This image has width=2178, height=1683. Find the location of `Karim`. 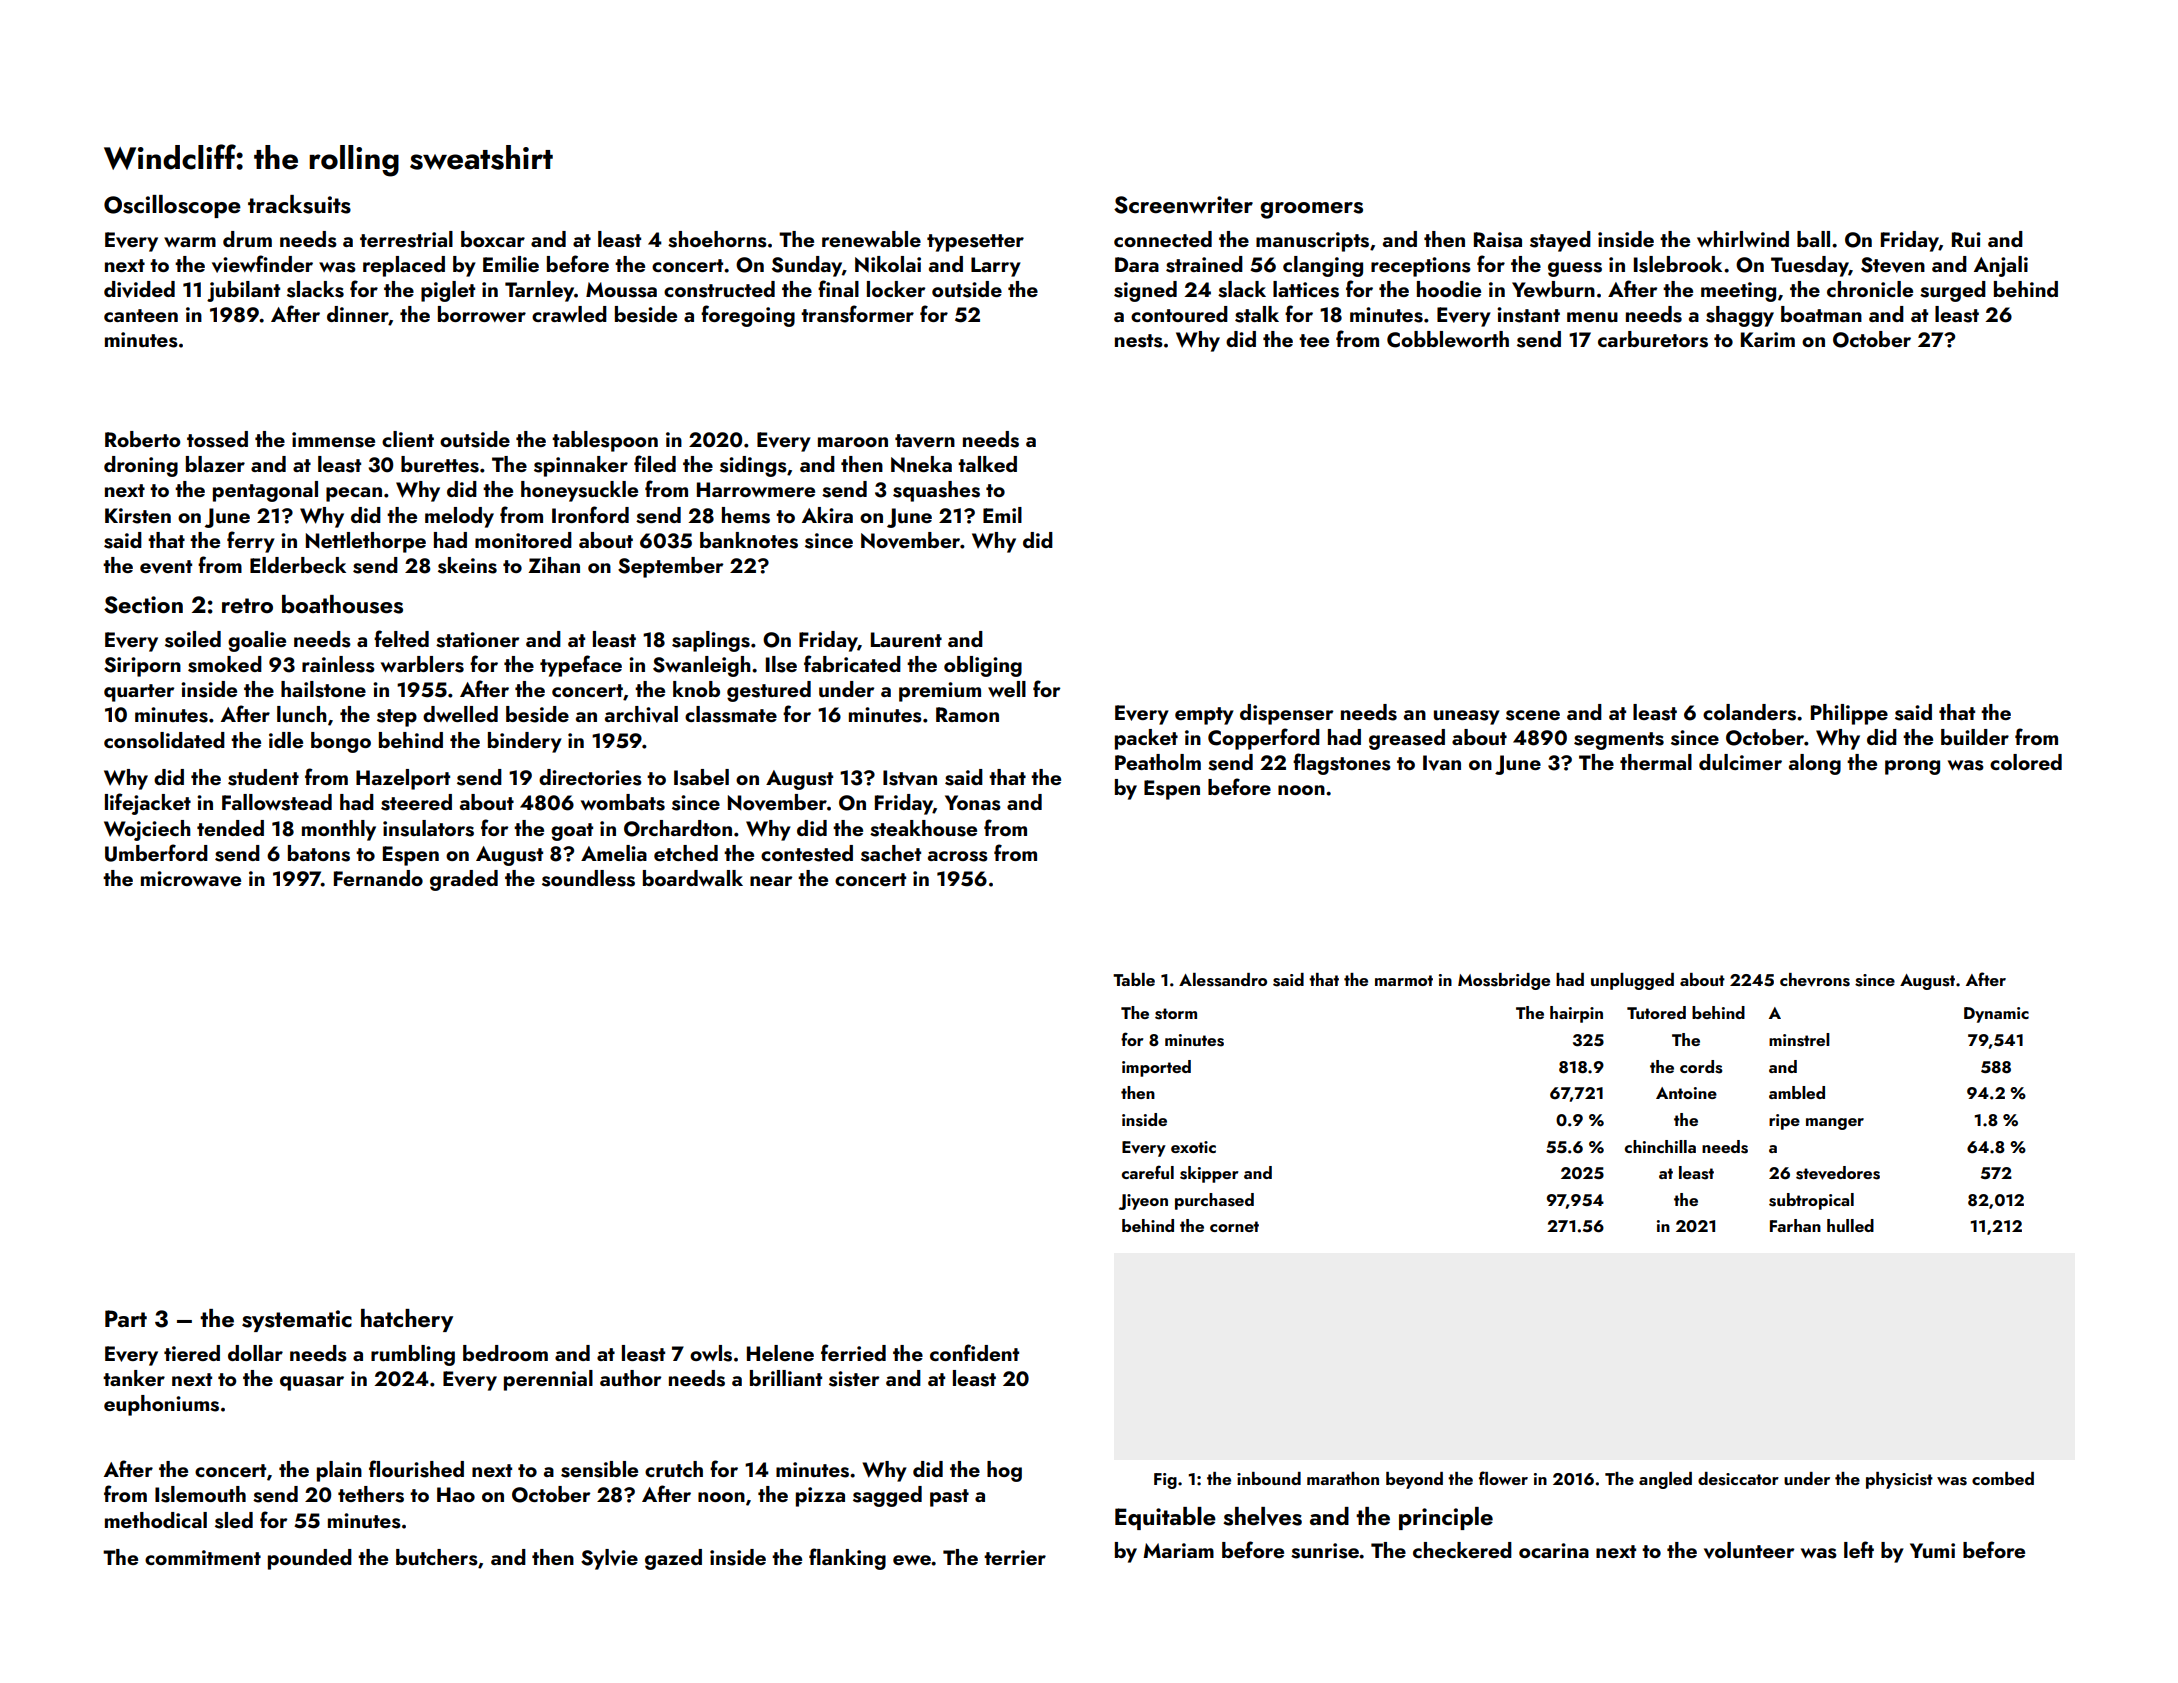

Karim is located at coordinates (1768, 339).
